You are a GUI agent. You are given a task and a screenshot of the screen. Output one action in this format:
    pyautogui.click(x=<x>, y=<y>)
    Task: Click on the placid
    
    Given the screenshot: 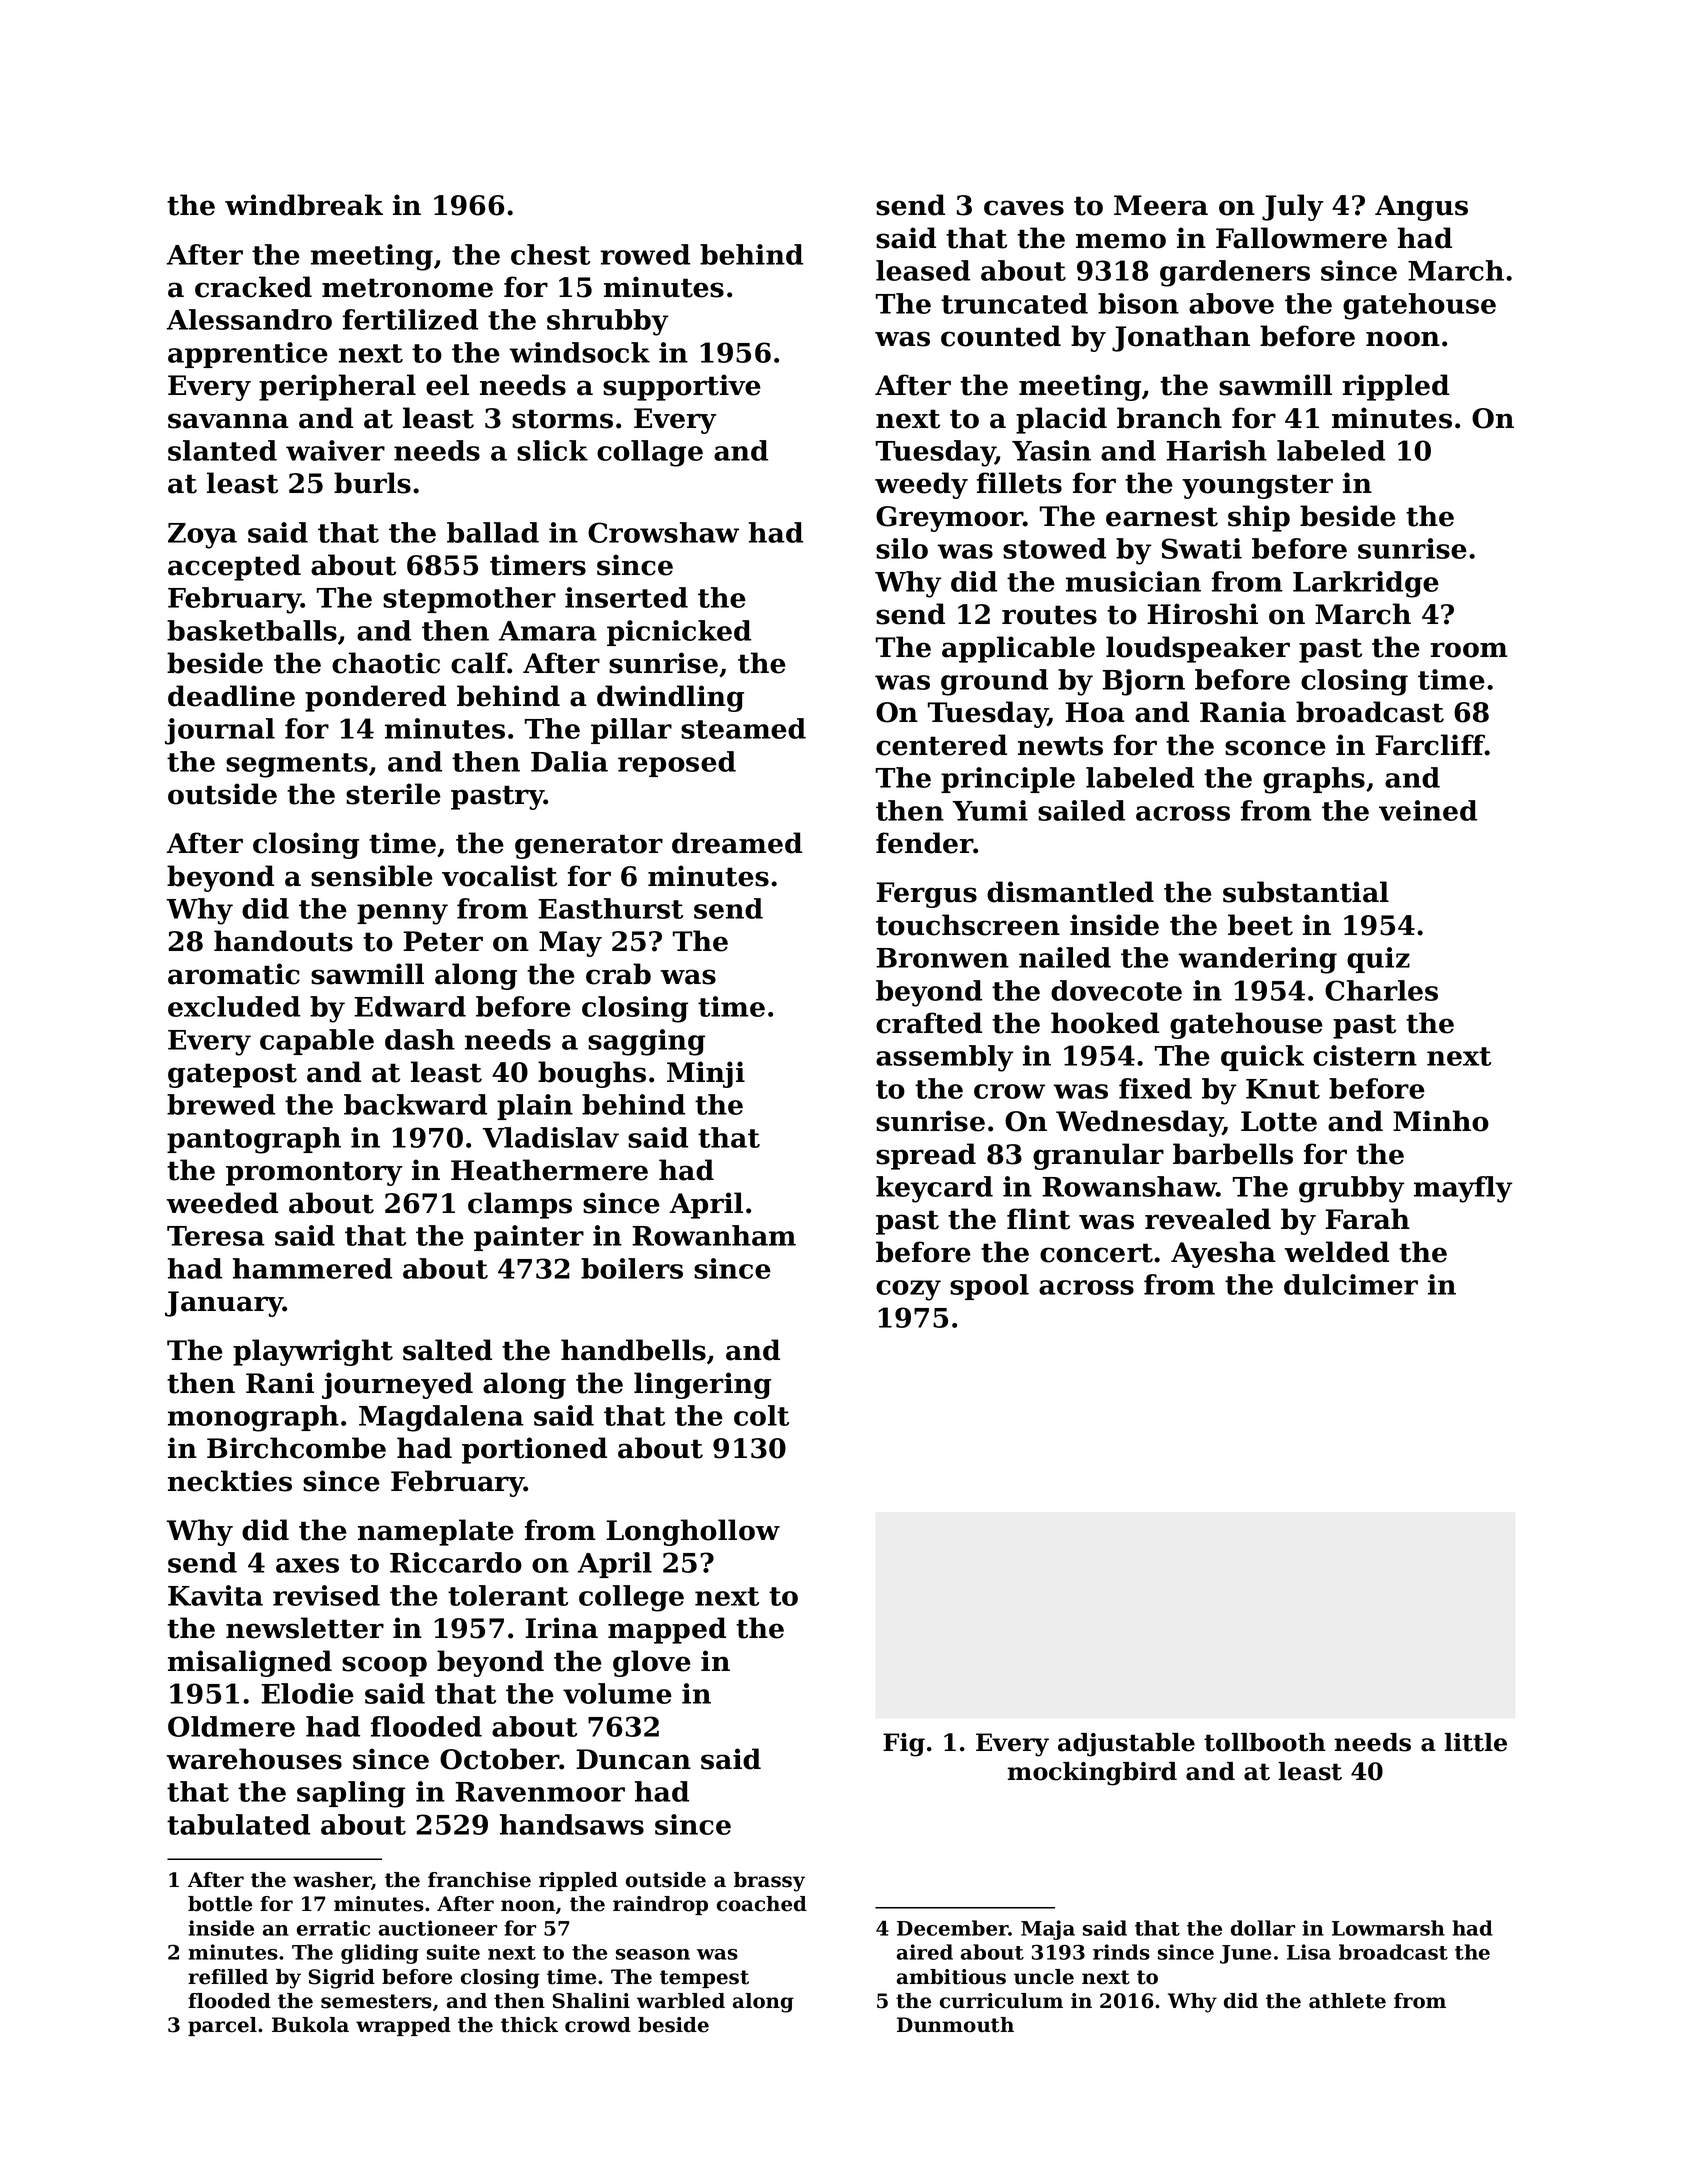 What is the action you would take?
    pyautogui.click(x=1061, y=420)
